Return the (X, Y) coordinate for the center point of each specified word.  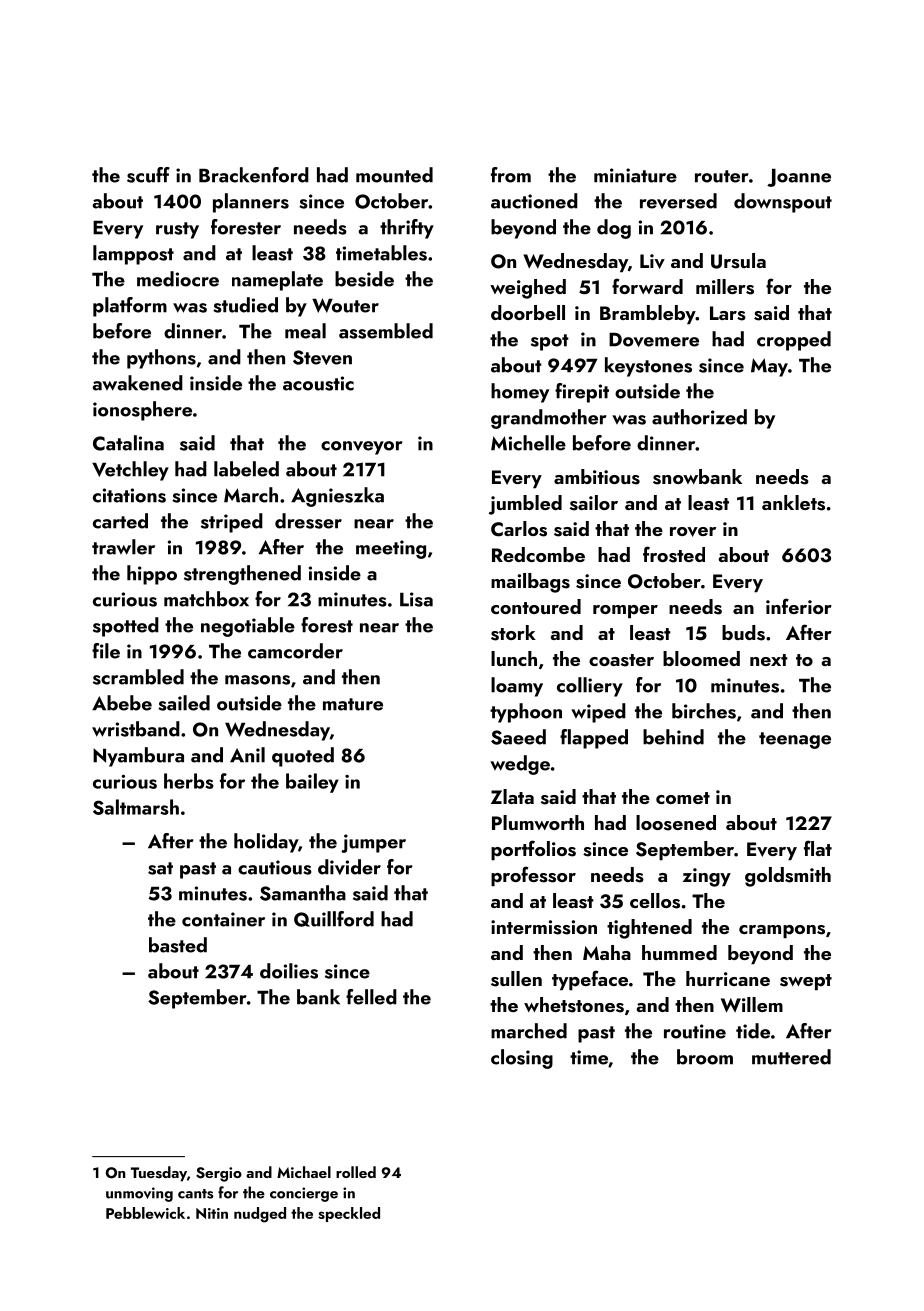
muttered (791, 1057)
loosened (676, 823)
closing (522, 1059)
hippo (152, 575)
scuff (148, 175)
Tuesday (159, 1174)
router (722, 176)
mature (353, 704)
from (511, 175)
